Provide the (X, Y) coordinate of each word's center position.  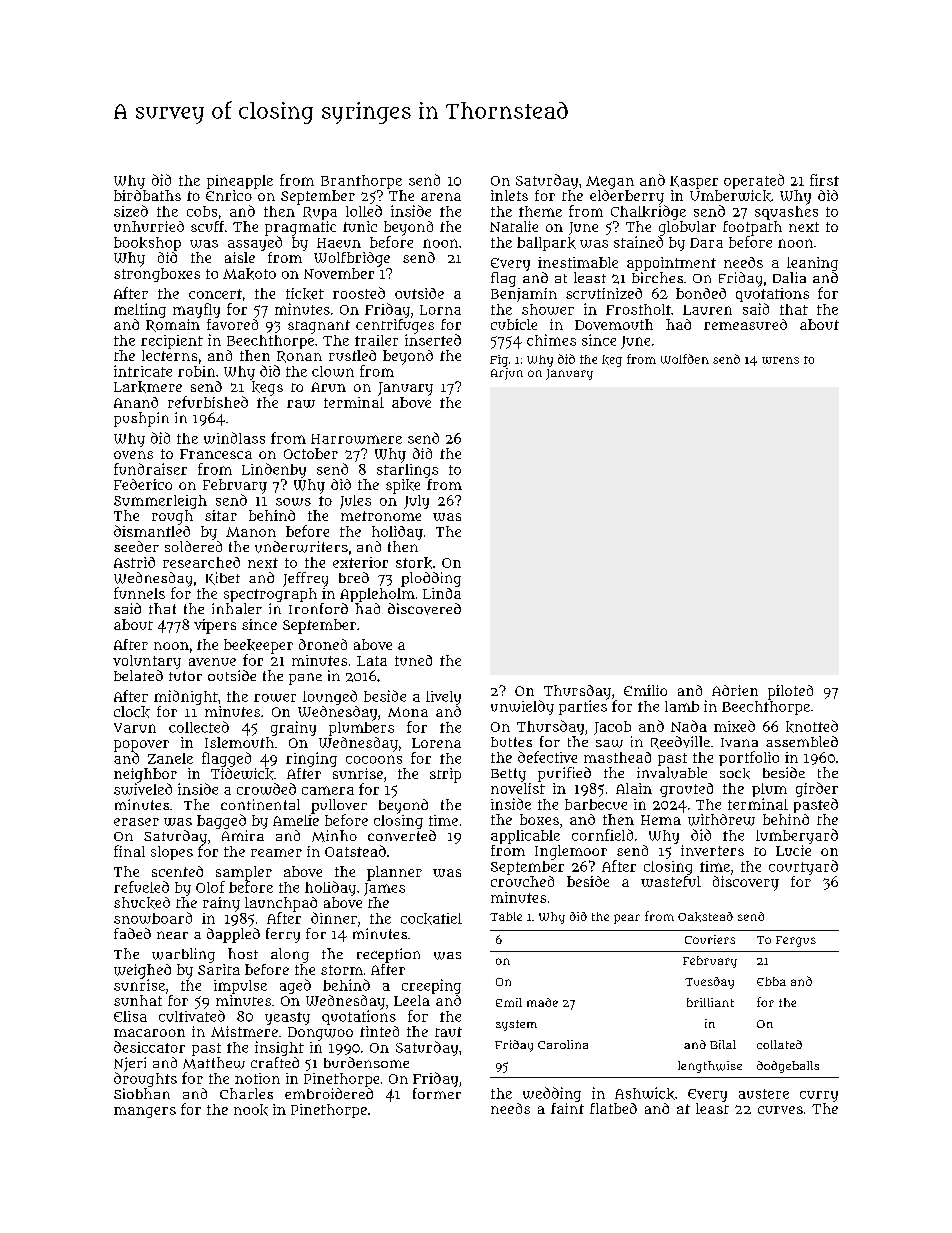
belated (138, 675)
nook (251, 1110)
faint (567, 1108)
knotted (812, 726)
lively (443, 698)
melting (140, 310)
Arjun (507, 374)
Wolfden (685, 359)
